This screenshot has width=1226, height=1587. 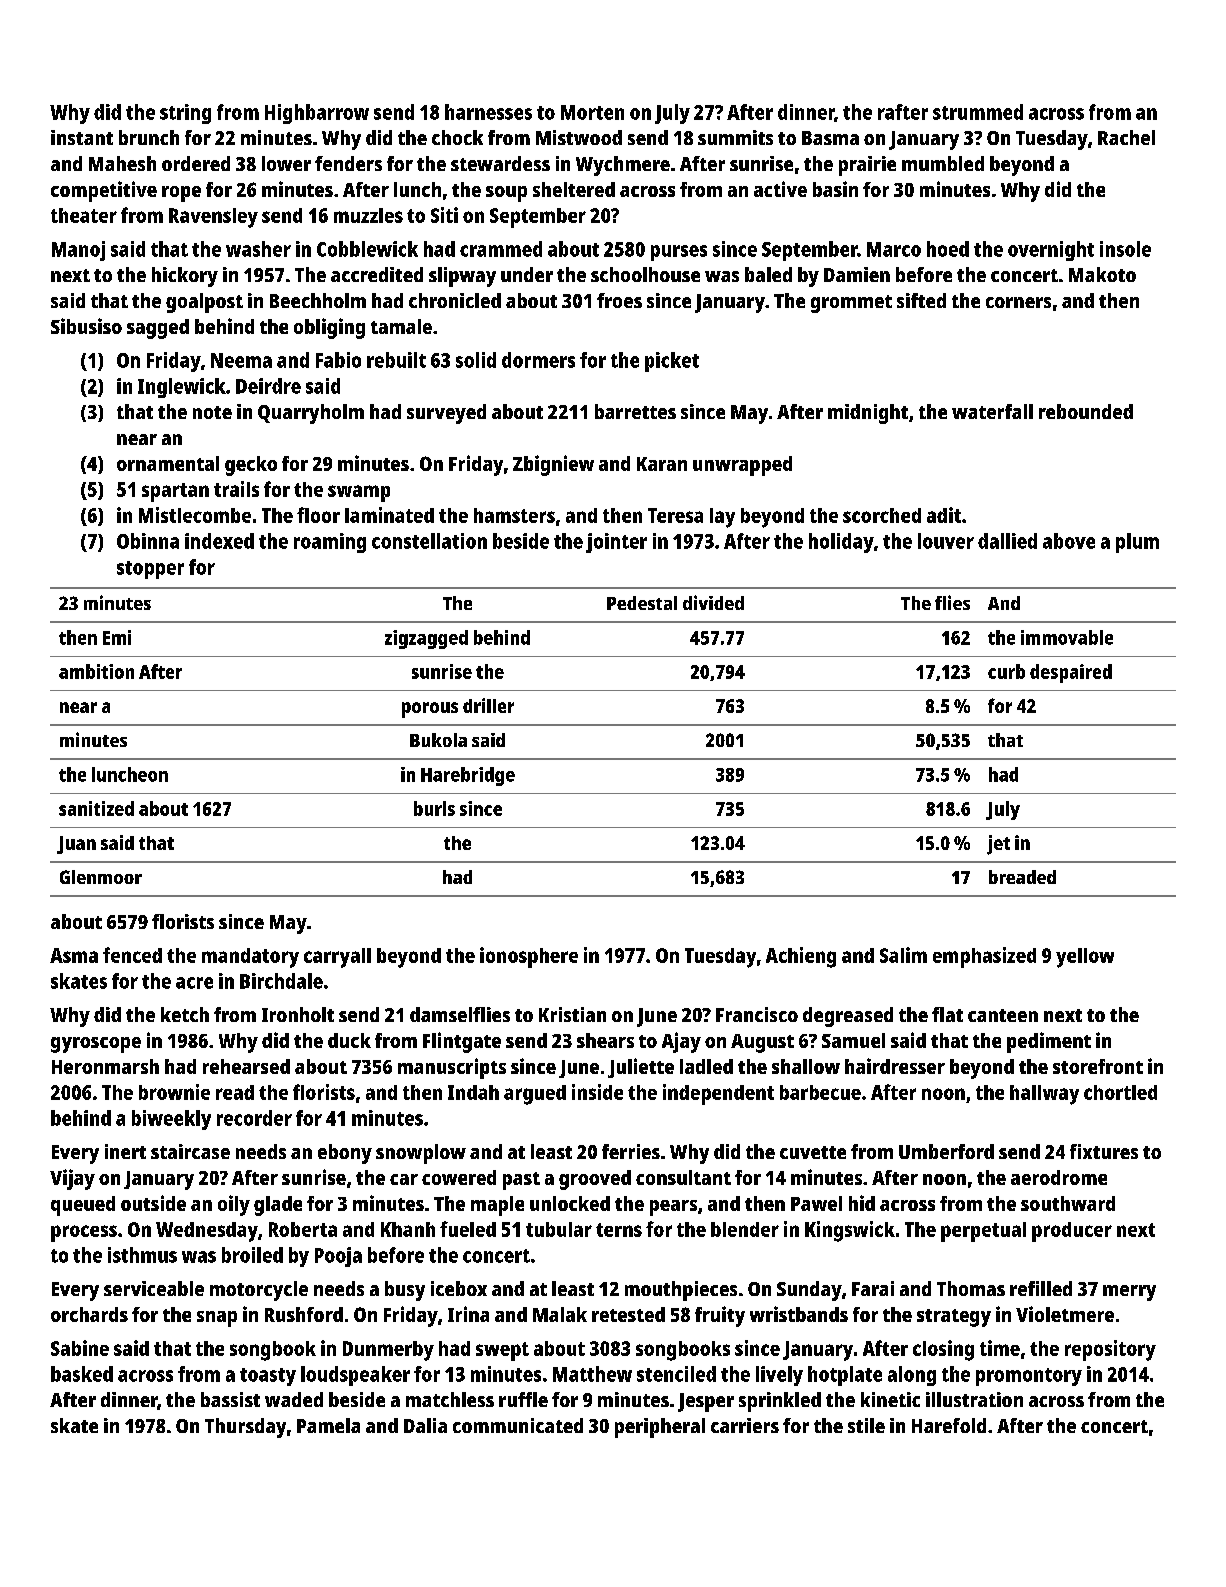 What do you see at coordinates (168, 463) in the screenshot?
I see `ornamental` at bounding box center [168, 463].
